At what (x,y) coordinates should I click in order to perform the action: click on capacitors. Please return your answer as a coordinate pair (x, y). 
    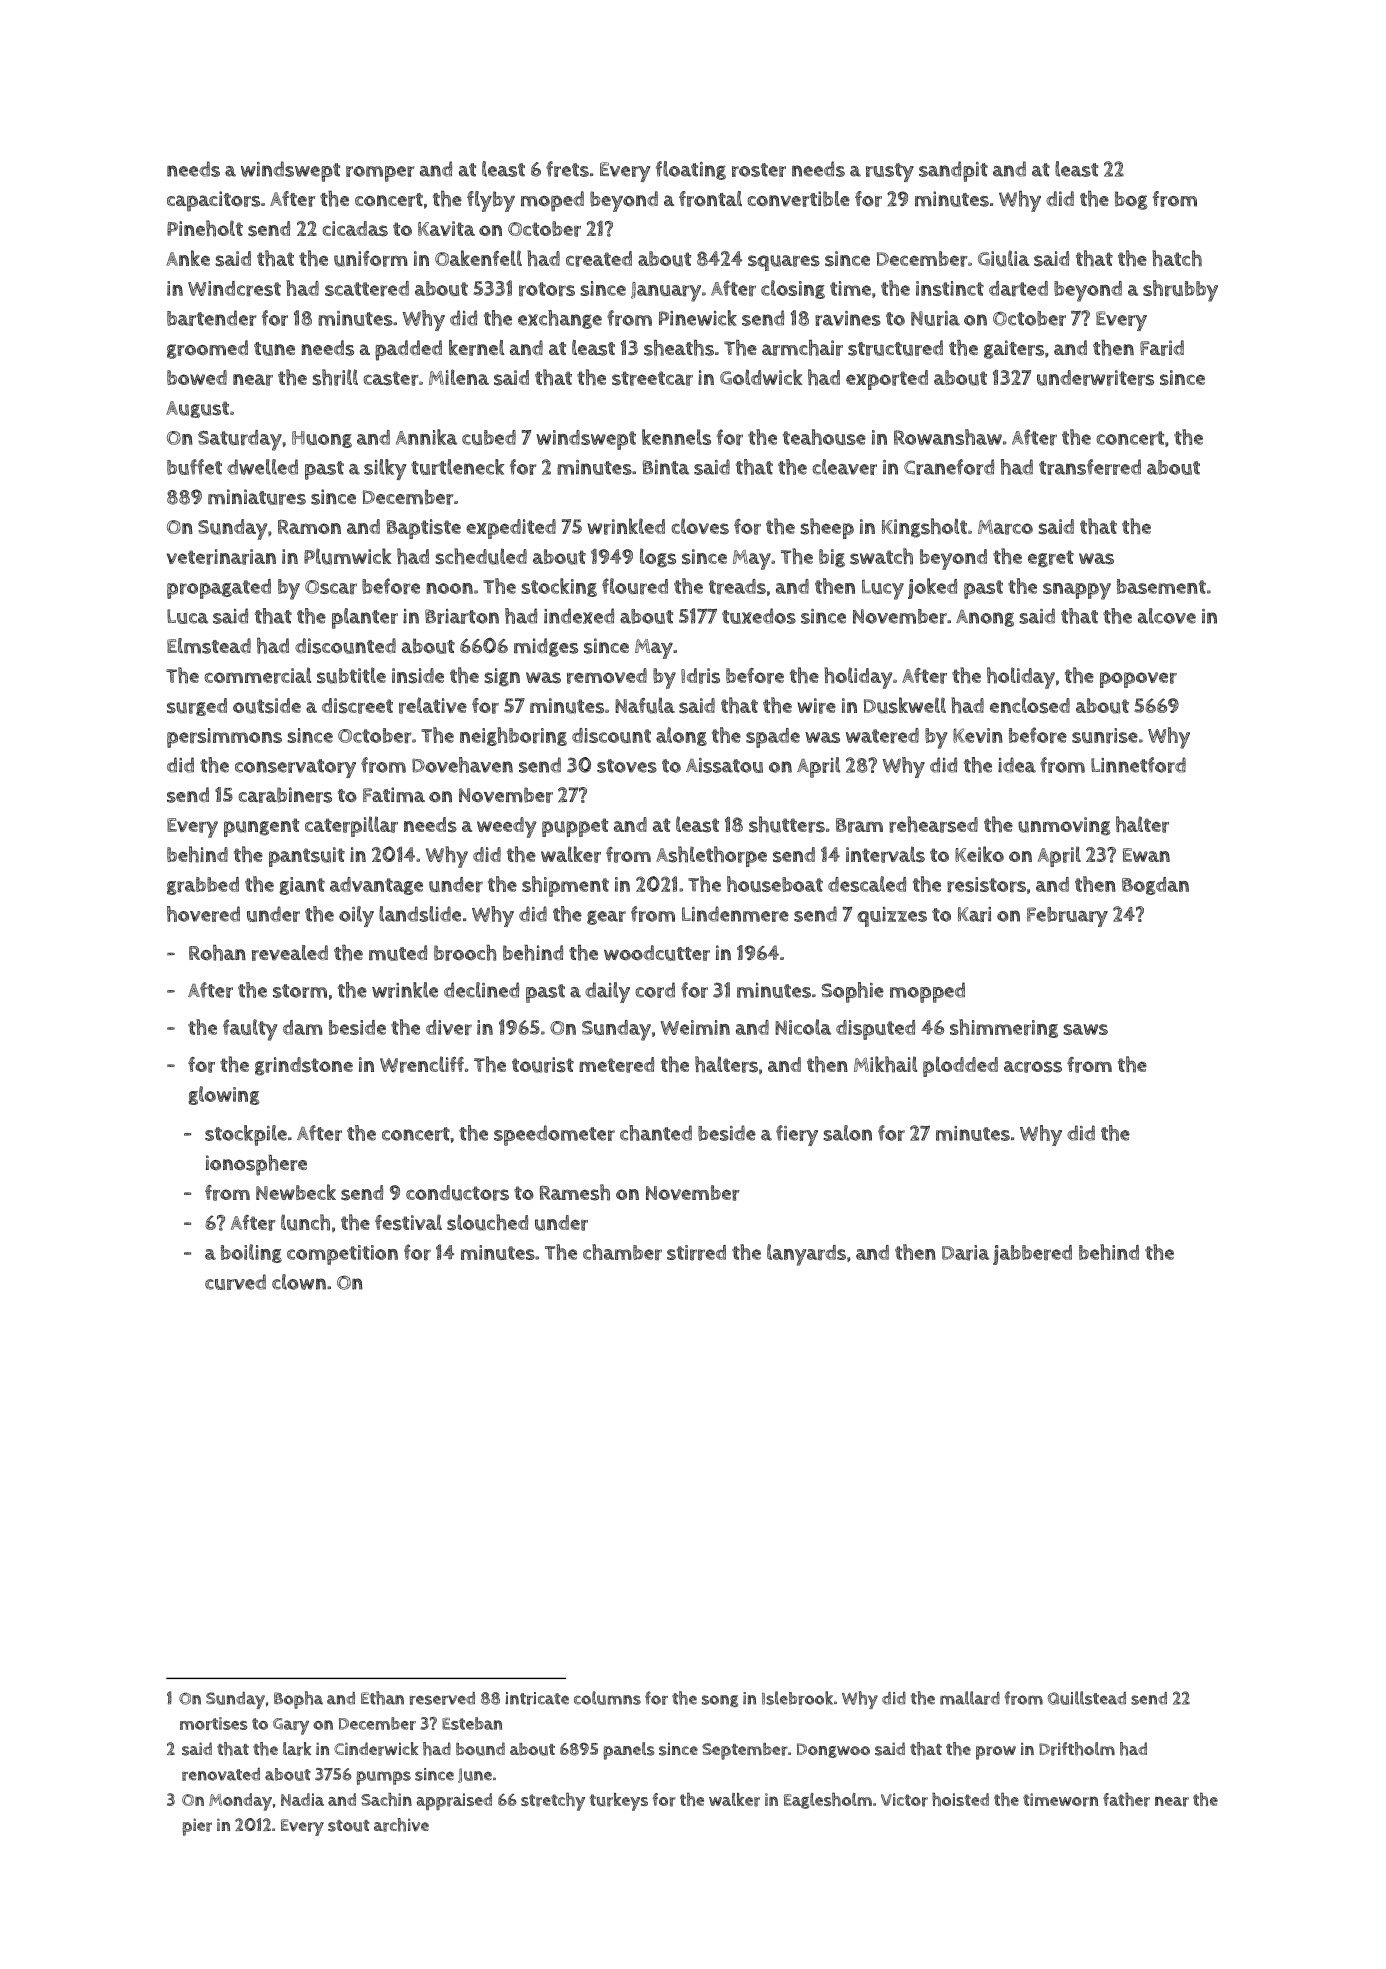
    Looking at the image, I should click on (213, 201).
